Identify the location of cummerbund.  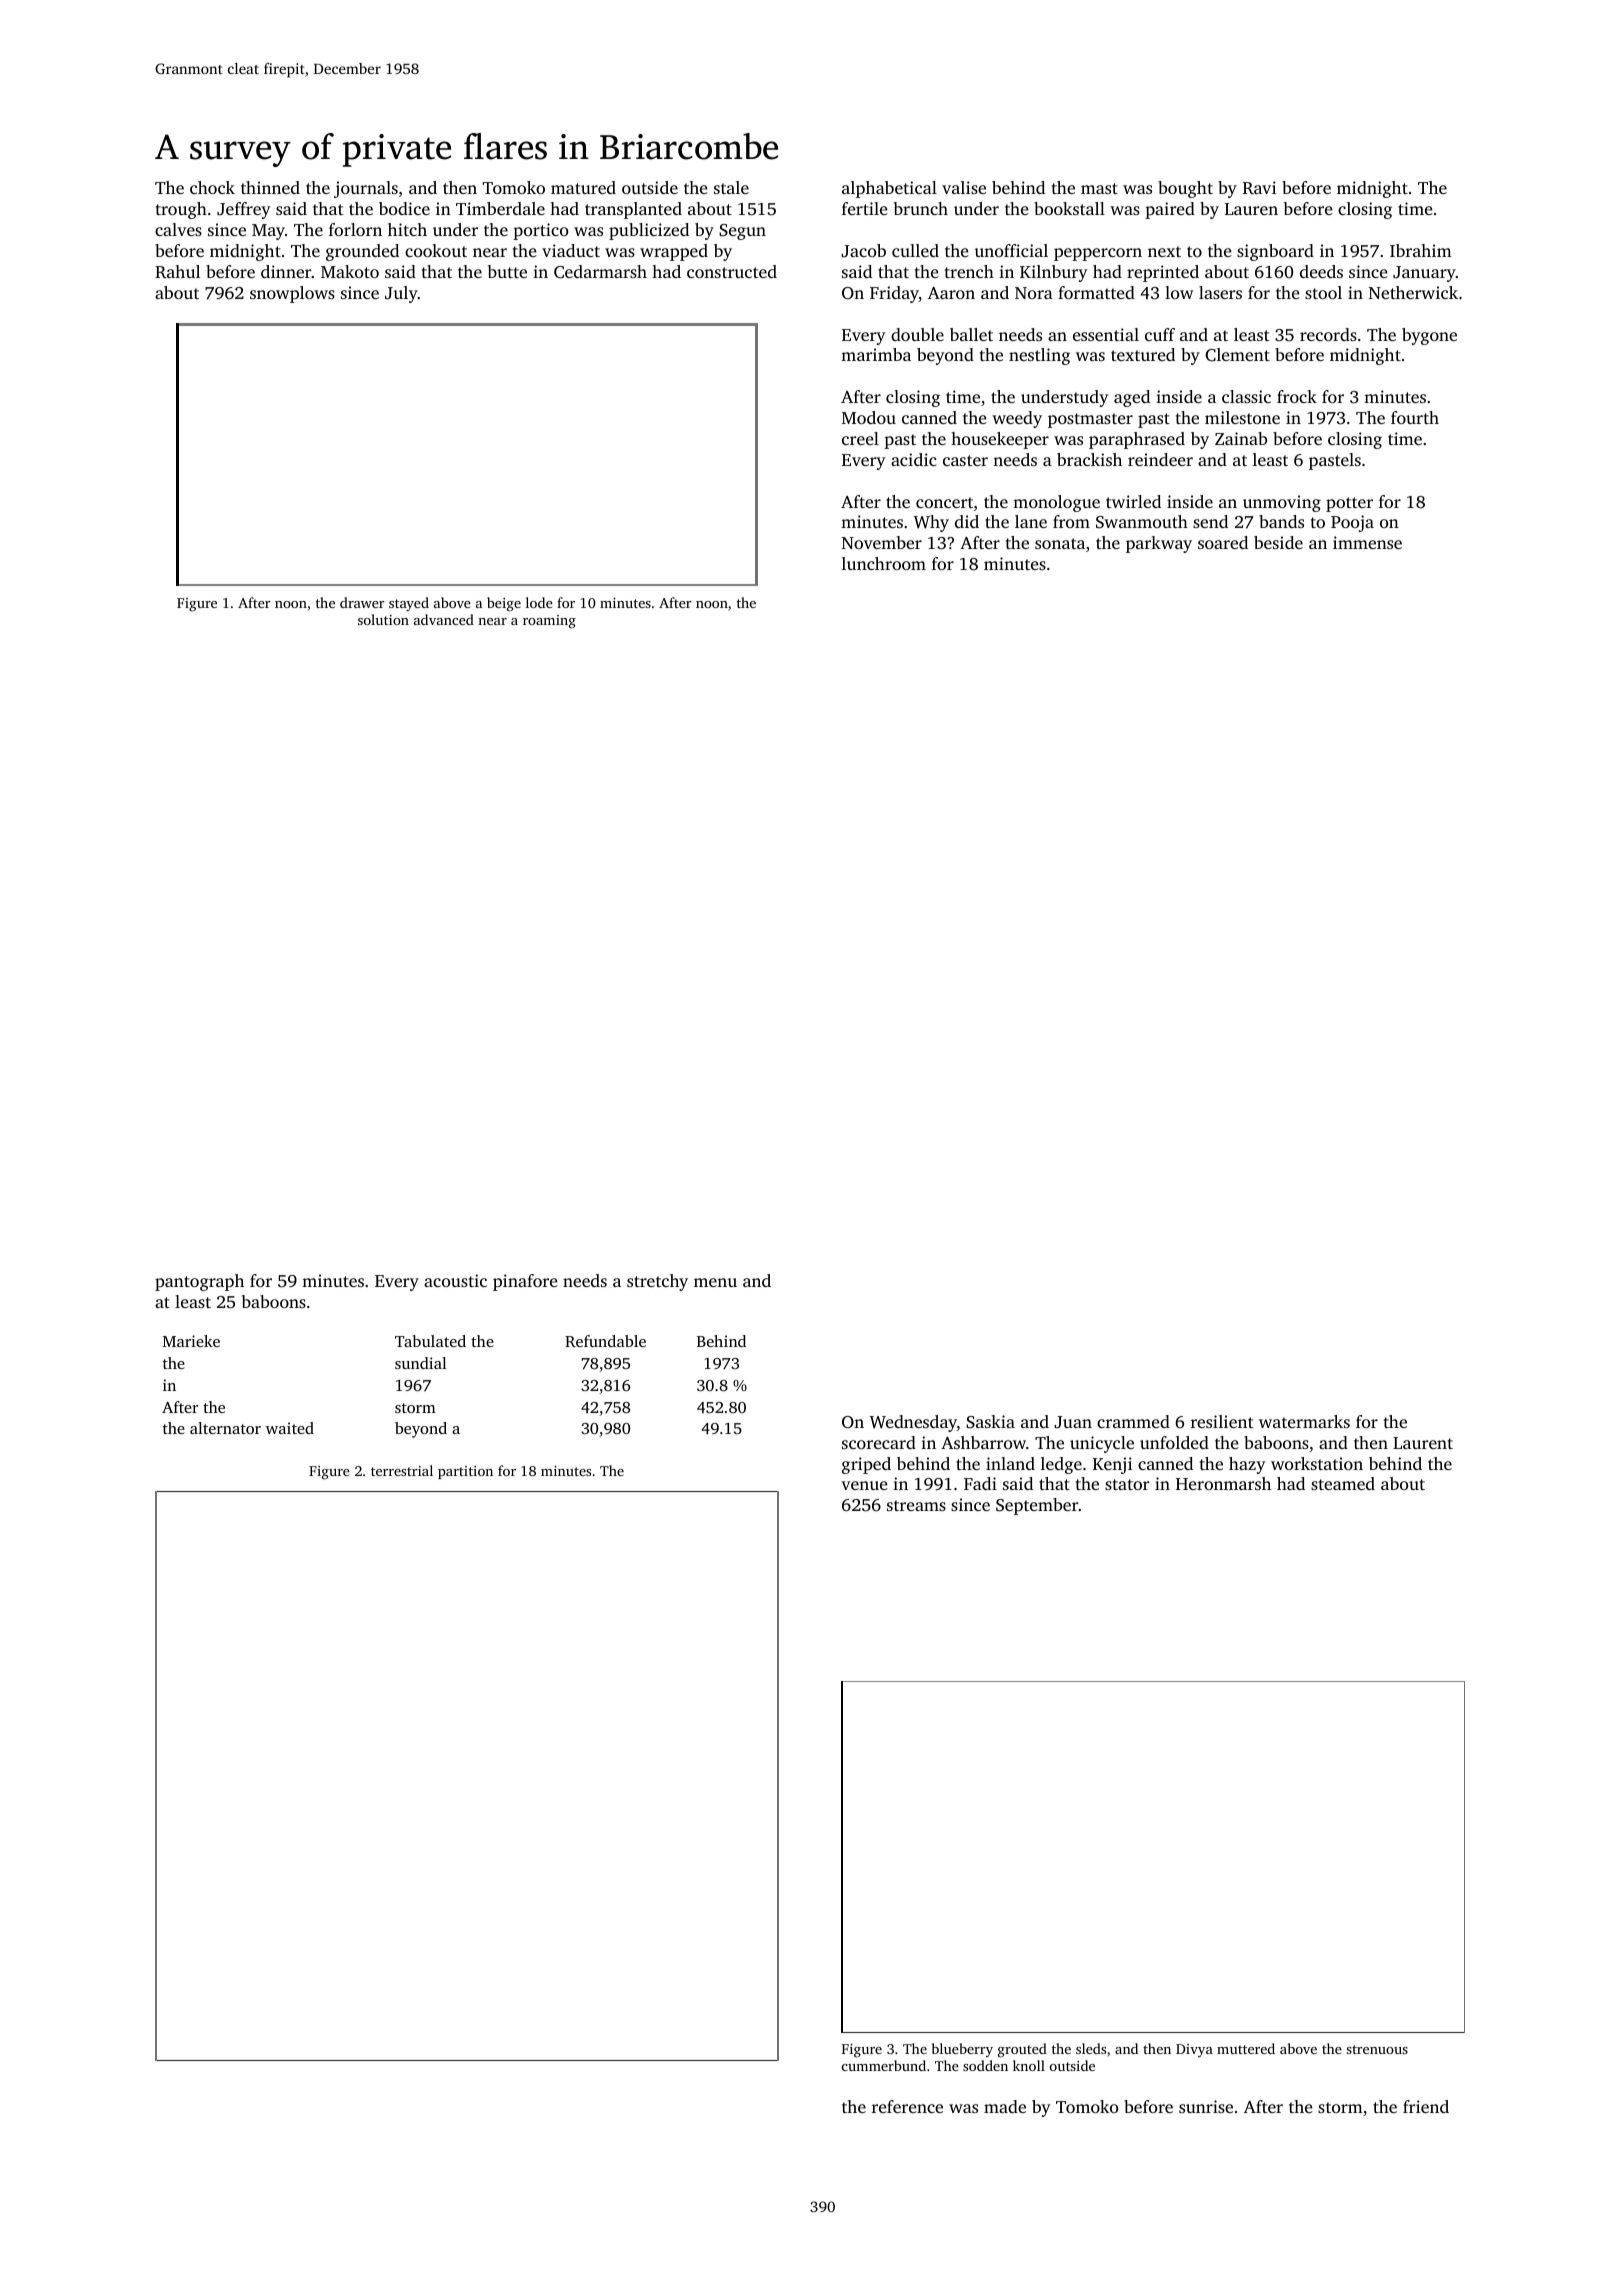
(884, 2065).
